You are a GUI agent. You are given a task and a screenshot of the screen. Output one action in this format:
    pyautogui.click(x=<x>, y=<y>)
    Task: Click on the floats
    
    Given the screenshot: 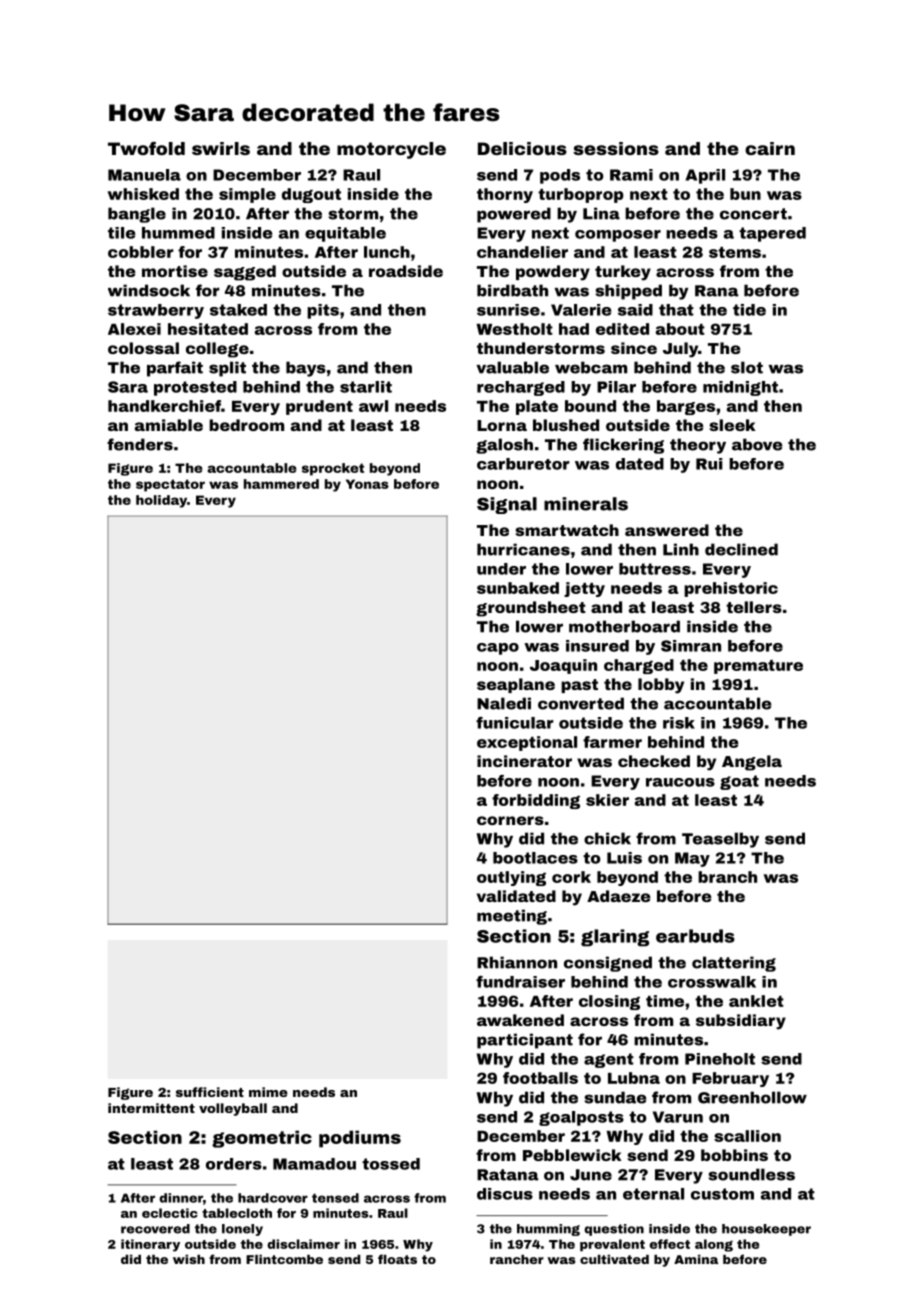 What is the action you would take?
    pyautogui.click(x=397, y=1259)
